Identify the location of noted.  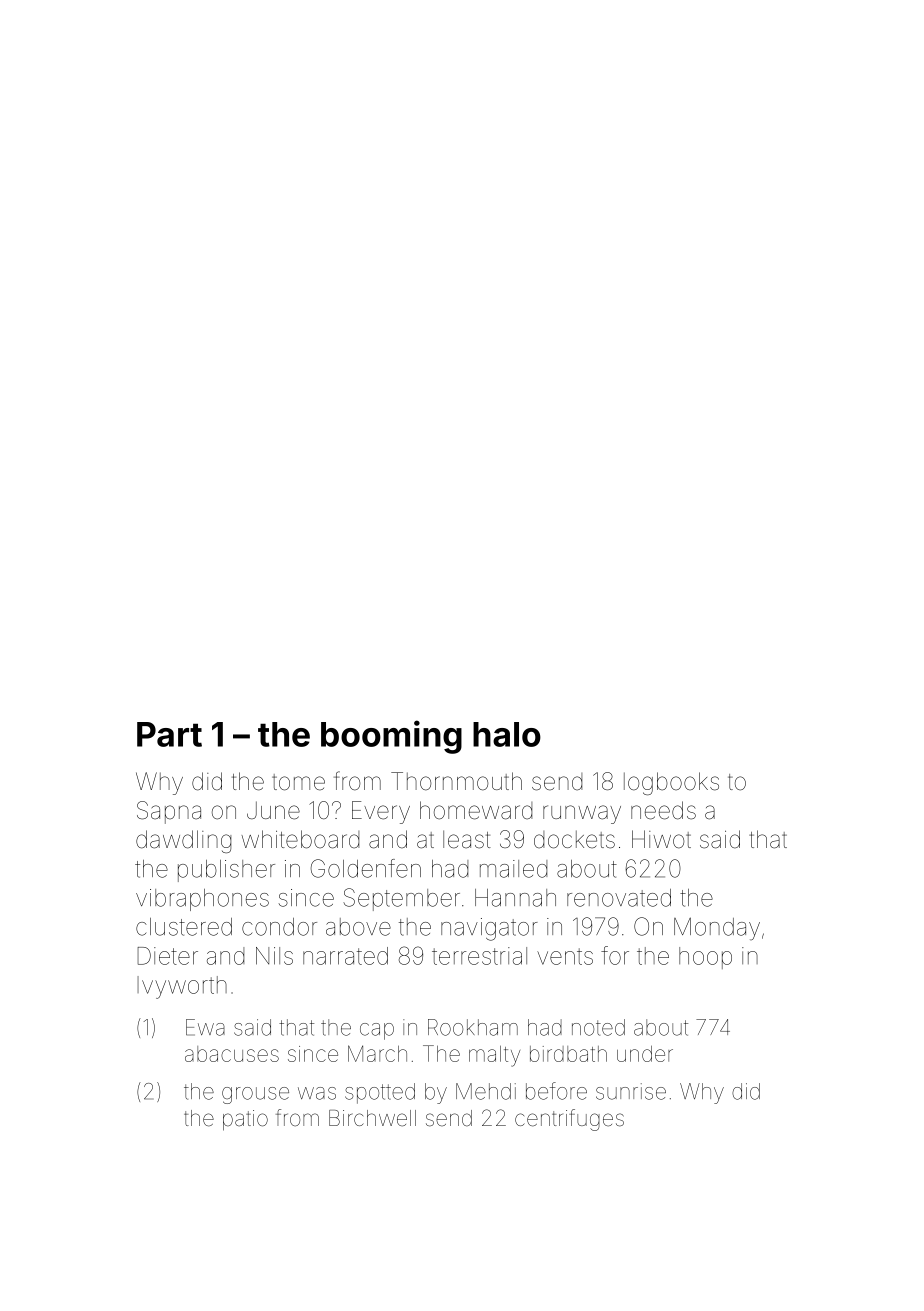
(598, 1027).
